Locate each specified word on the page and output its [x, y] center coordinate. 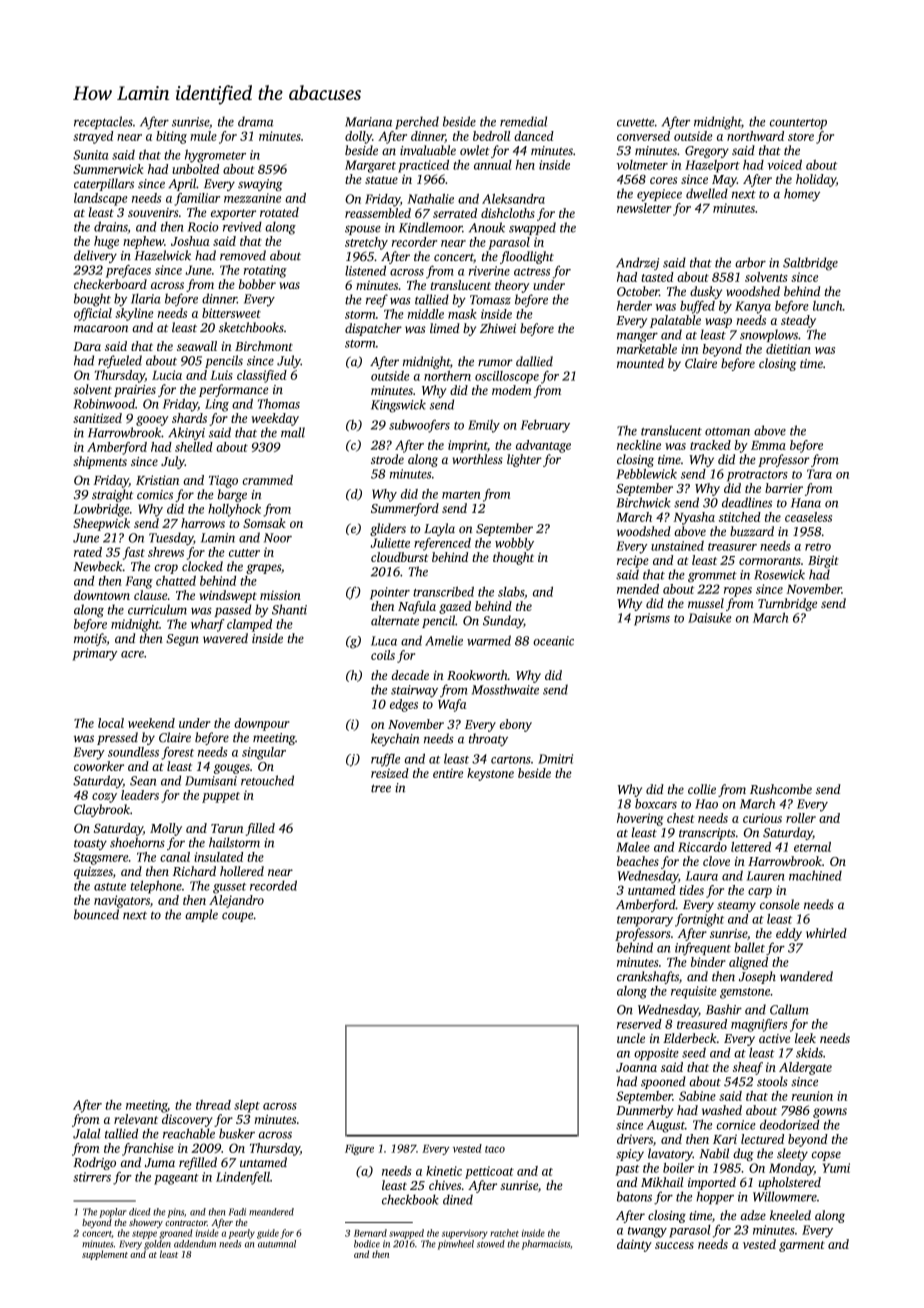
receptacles [103, 122]
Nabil [714, 1153]
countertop [798, 124]
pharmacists [546, 1245]
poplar [112, 1213]
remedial [523, 121]
